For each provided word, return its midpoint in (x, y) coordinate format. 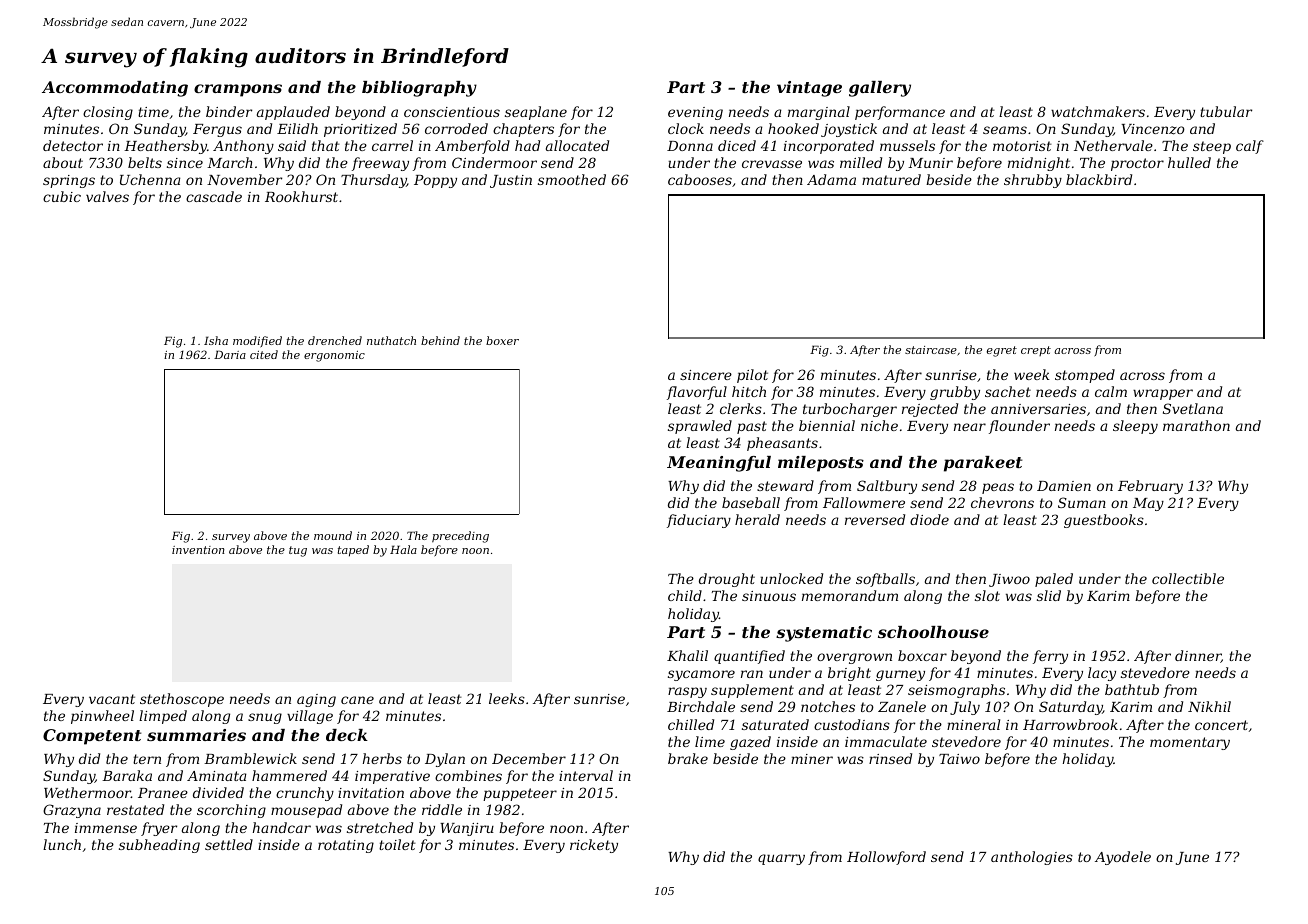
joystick (849, 130)
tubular (1226, 111)
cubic (62, 196)
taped (353, 551)
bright (849, 674)
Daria (230, 354)
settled (229, 844)
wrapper (1163, 394)
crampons (238, 90)
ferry (1050, 657)
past (752, 427)
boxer (502, 340)
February (1150, 487)
